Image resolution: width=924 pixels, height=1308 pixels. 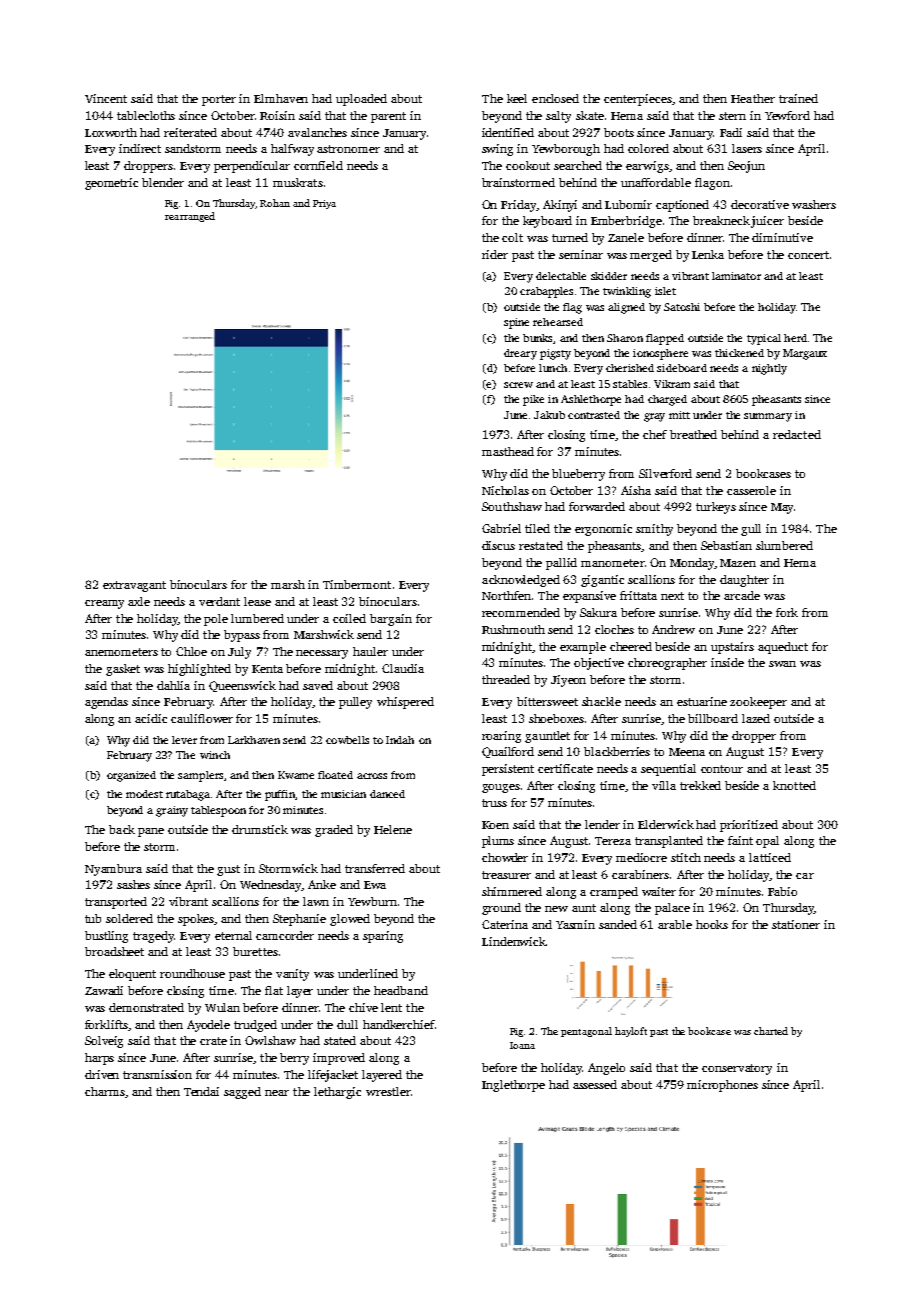 I want to click on trained, so click(x=798, y=98).
